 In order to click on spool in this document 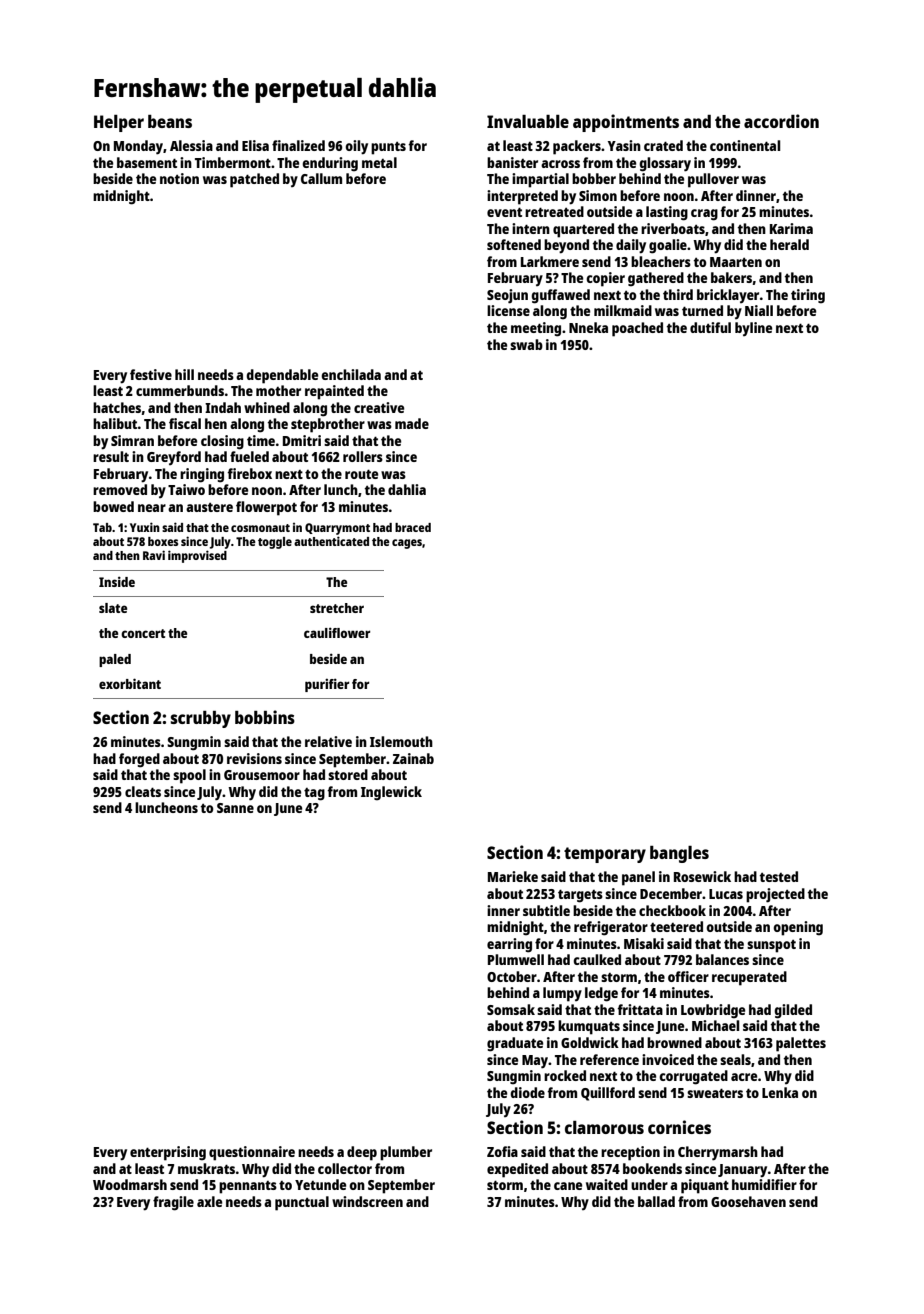, I will do `click(189, 776)`.
